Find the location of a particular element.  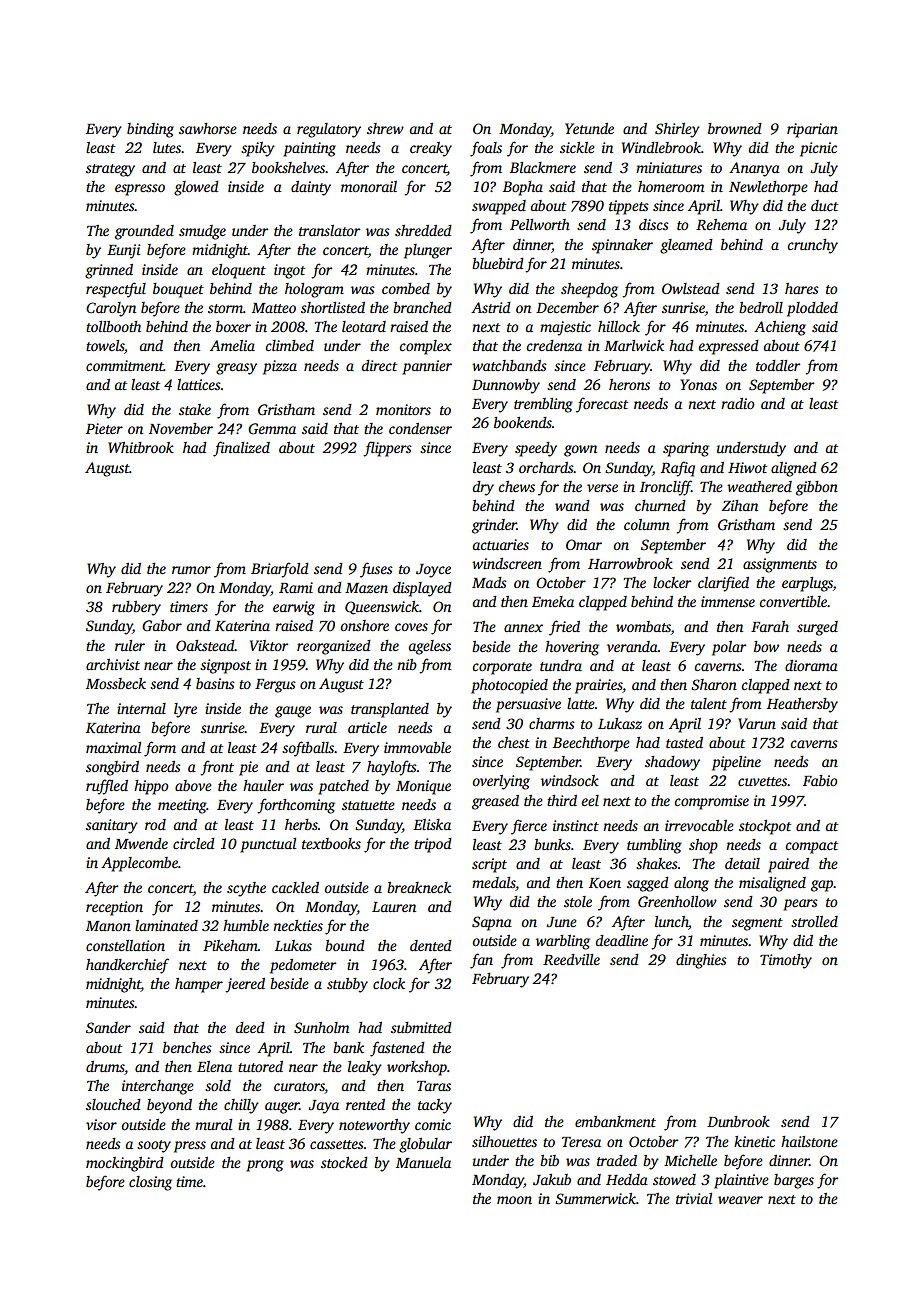

Owlstead is located at coordinates (691, 288).
